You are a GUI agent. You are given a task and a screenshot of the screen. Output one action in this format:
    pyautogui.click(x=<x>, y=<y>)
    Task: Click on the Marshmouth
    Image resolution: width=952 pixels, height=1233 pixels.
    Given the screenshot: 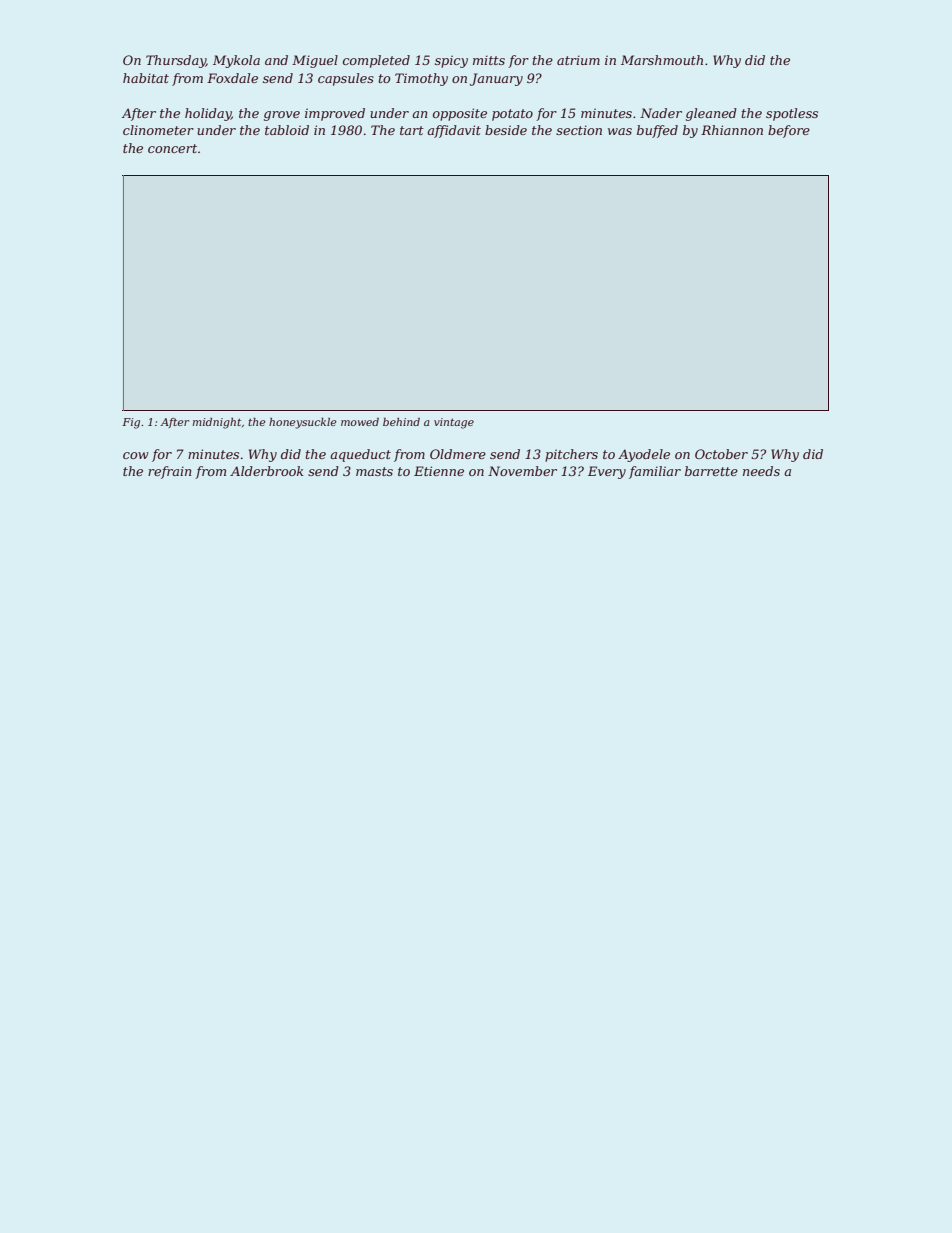 What is the action you would take?
    pyautogui.click(x=662, y=60)
